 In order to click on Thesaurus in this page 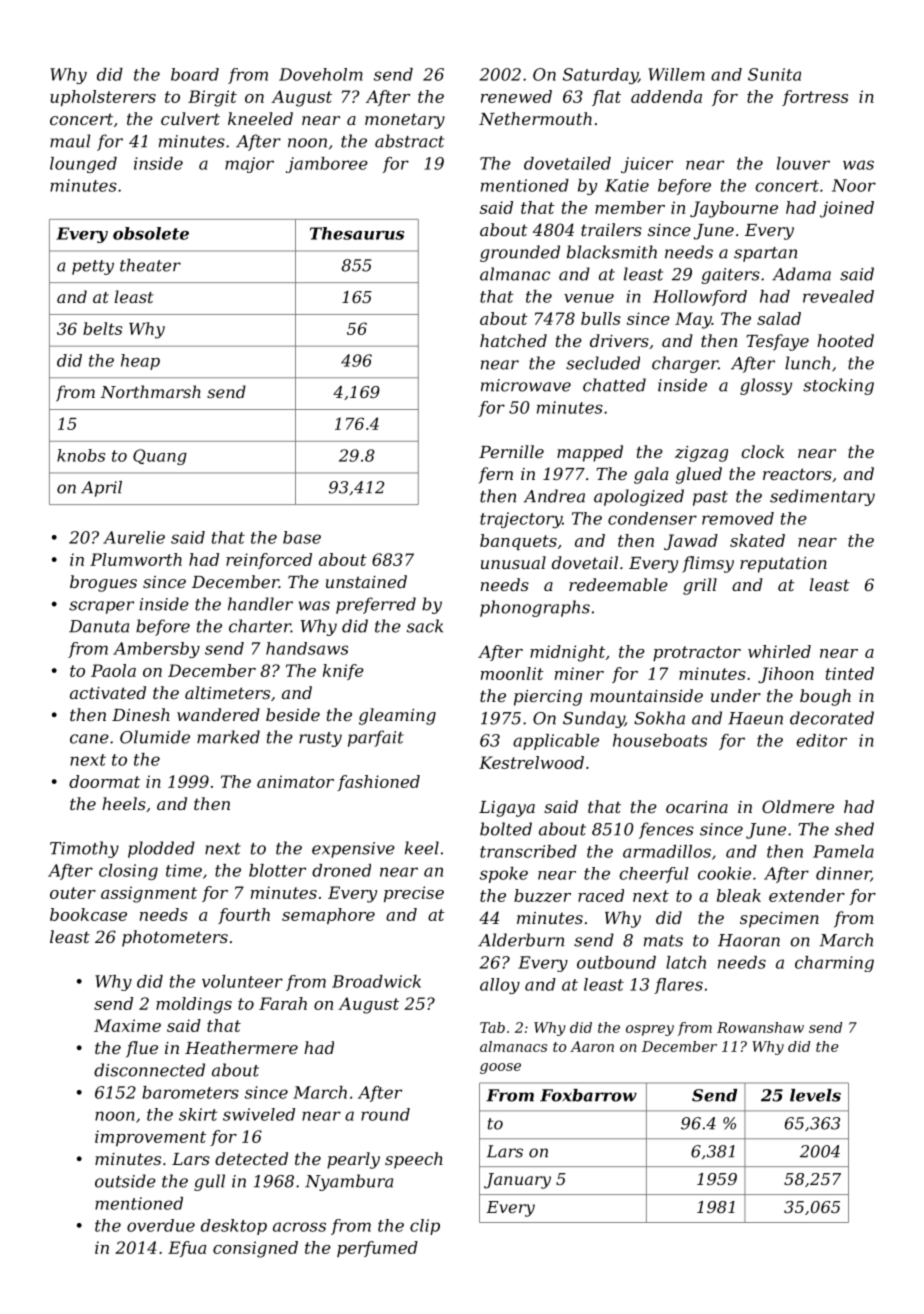, I will do `click(357, 233)`.
